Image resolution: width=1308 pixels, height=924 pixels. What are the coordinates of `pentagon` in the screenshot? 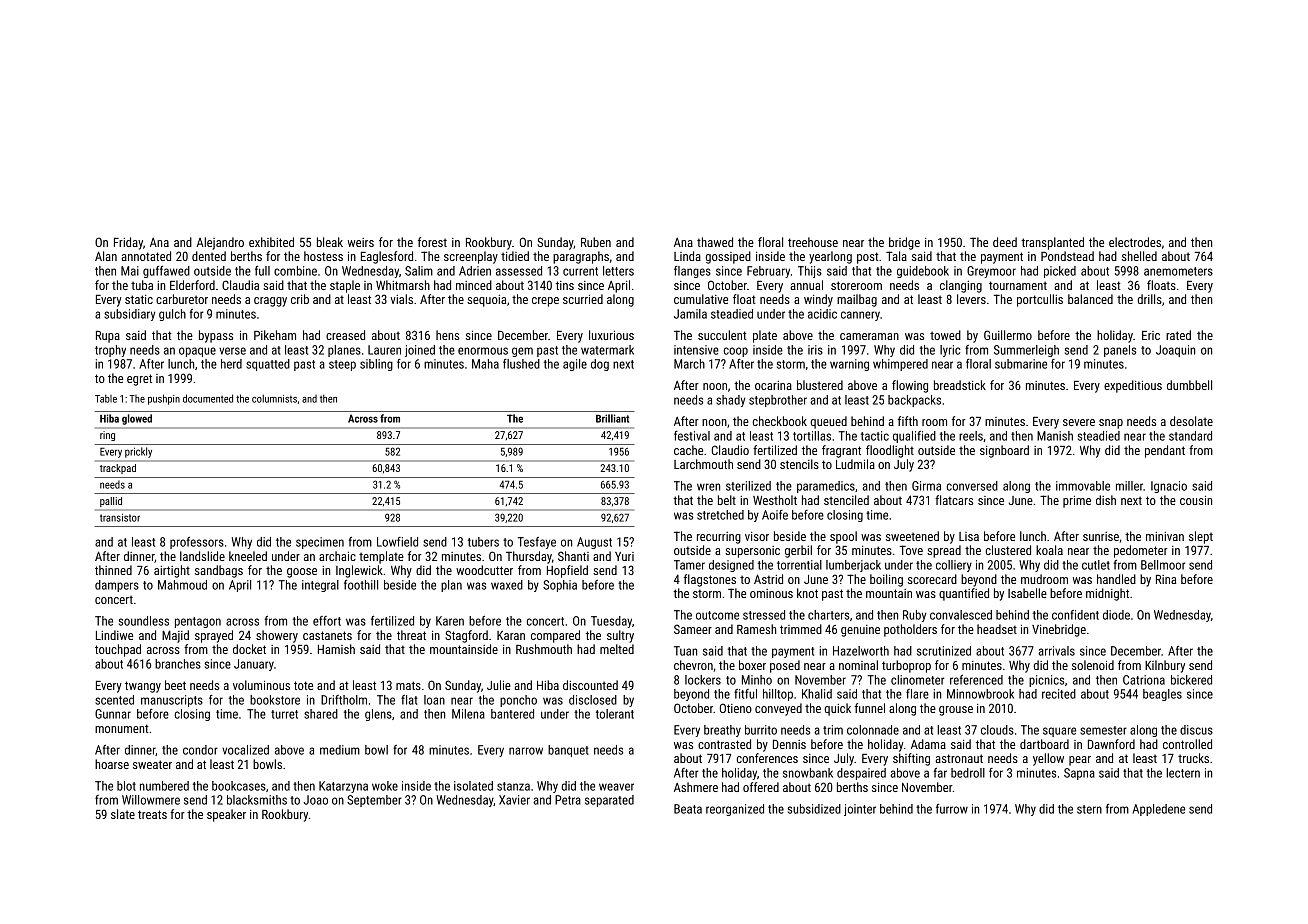 It's located at (198, 622).
